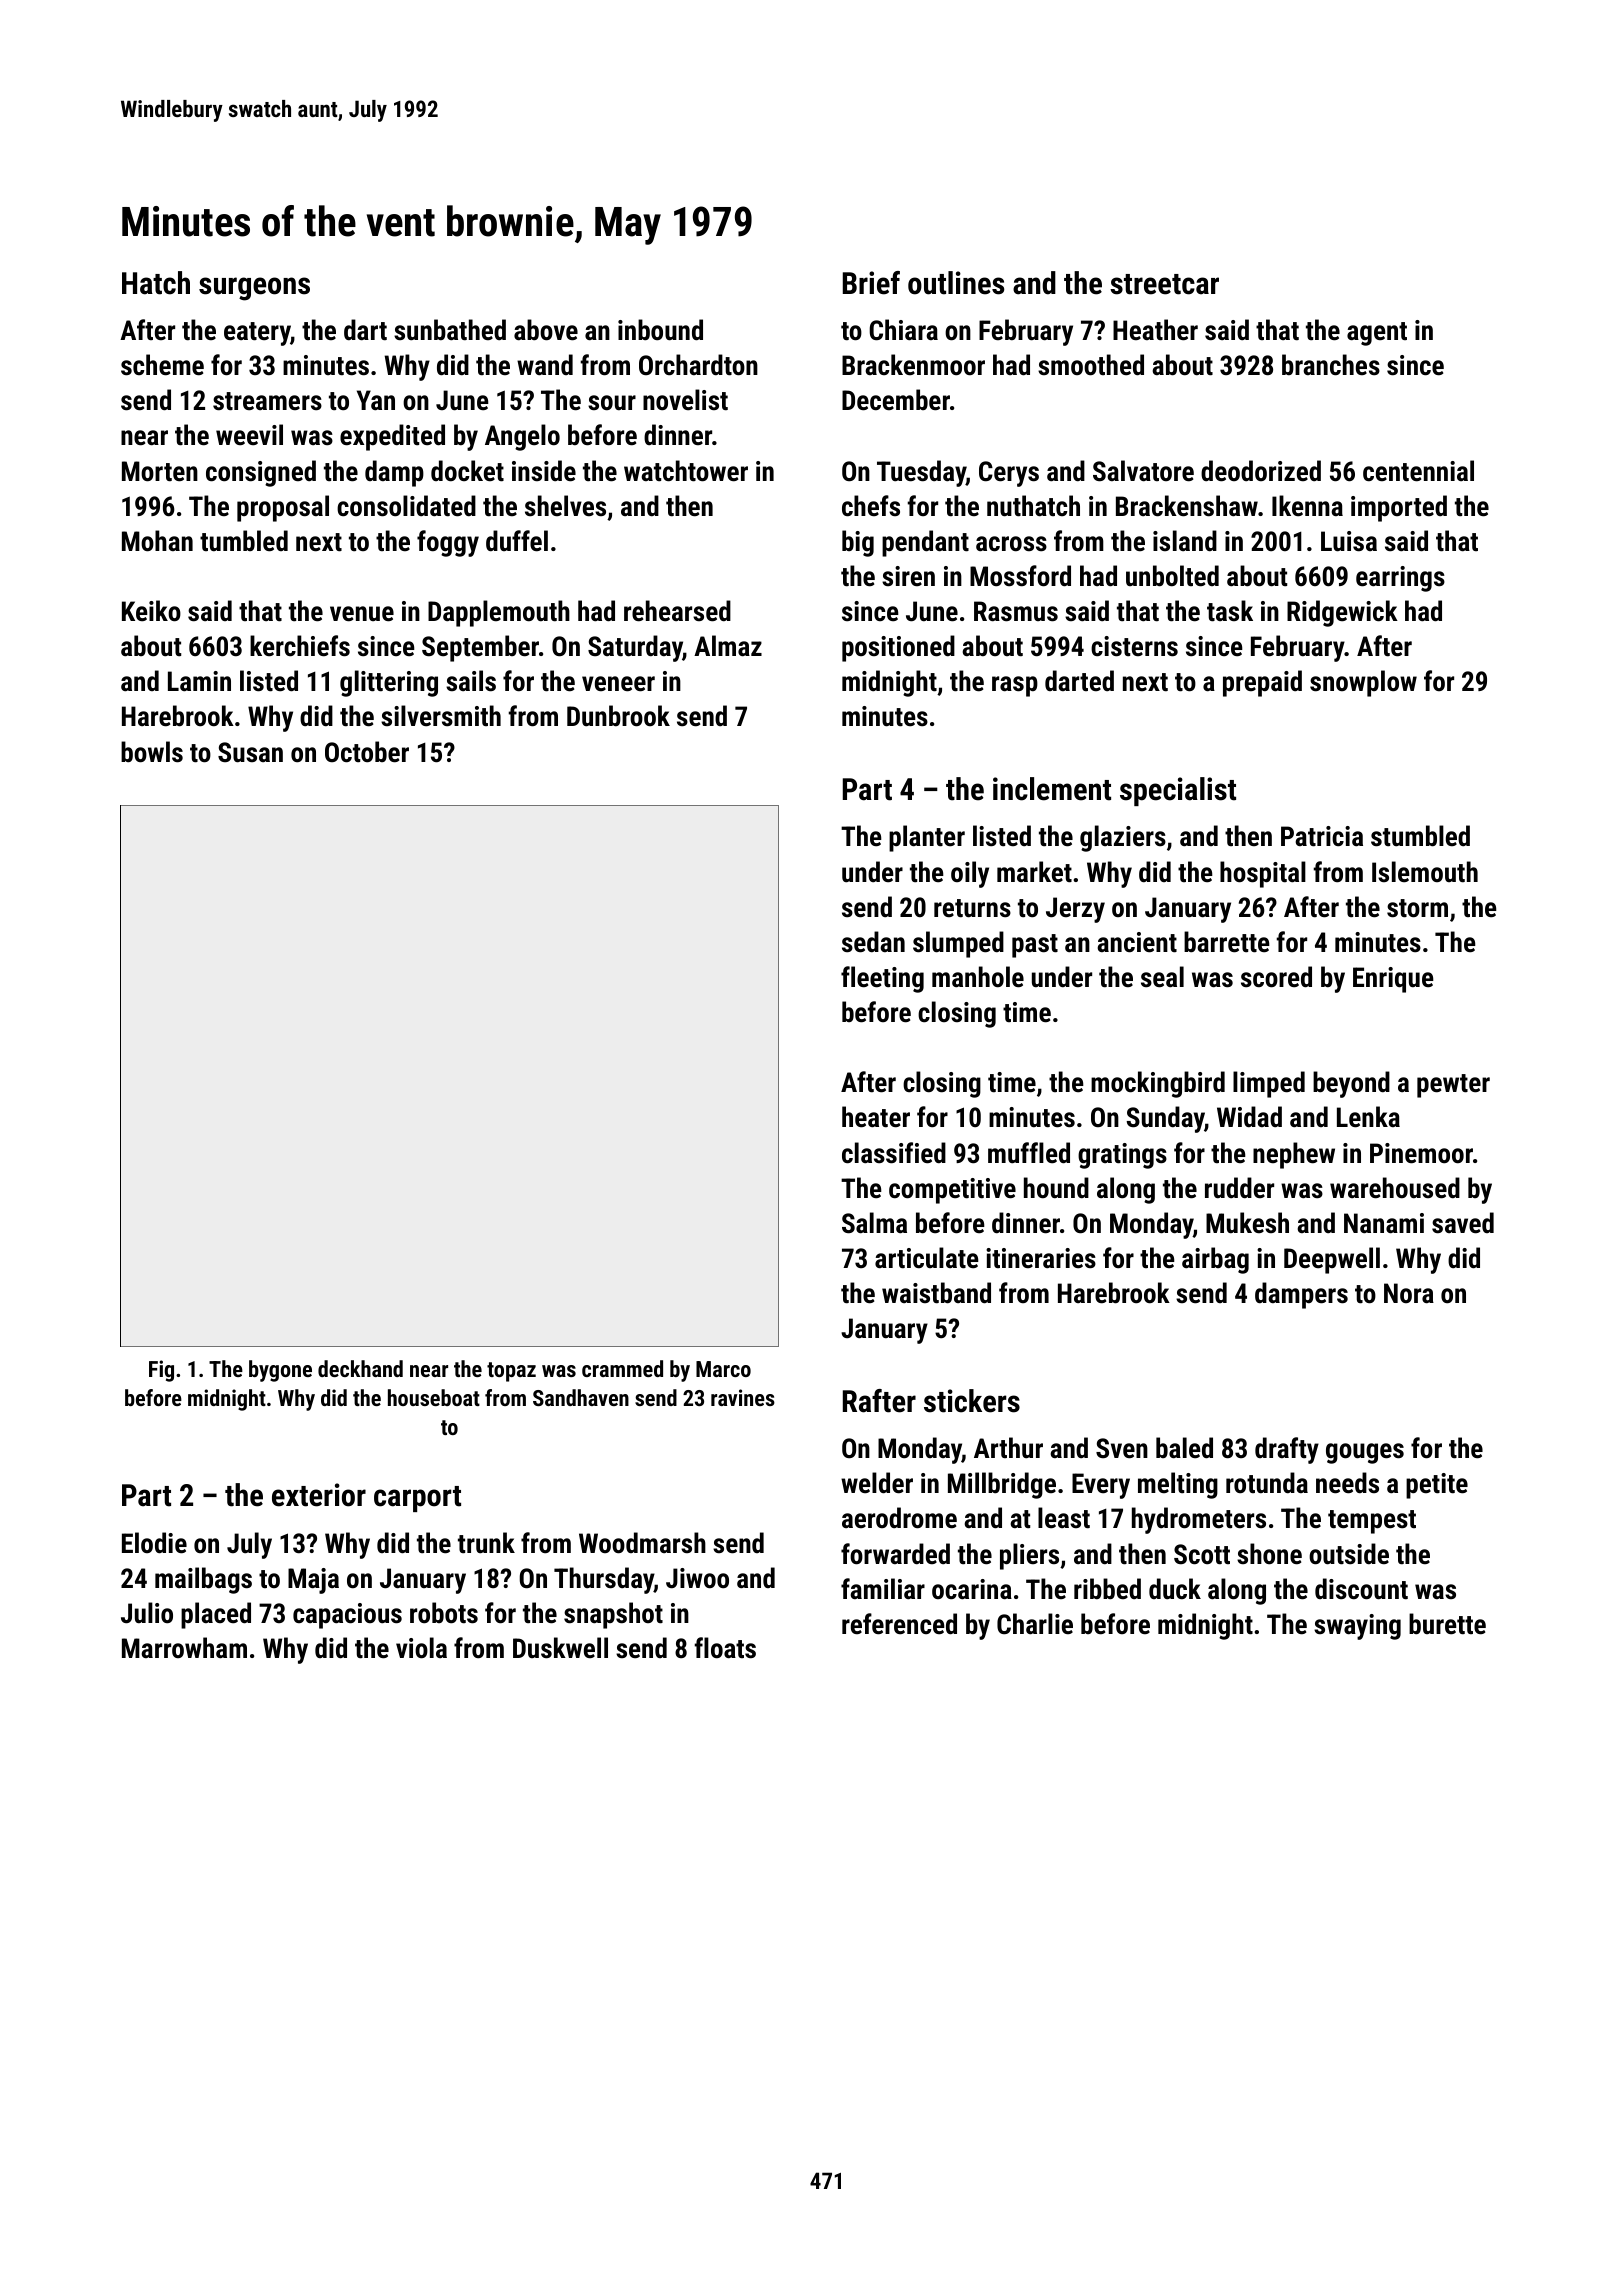 This screenshot has height=2292, width=1620. I want to click on Angelo, so click(522, 437).
